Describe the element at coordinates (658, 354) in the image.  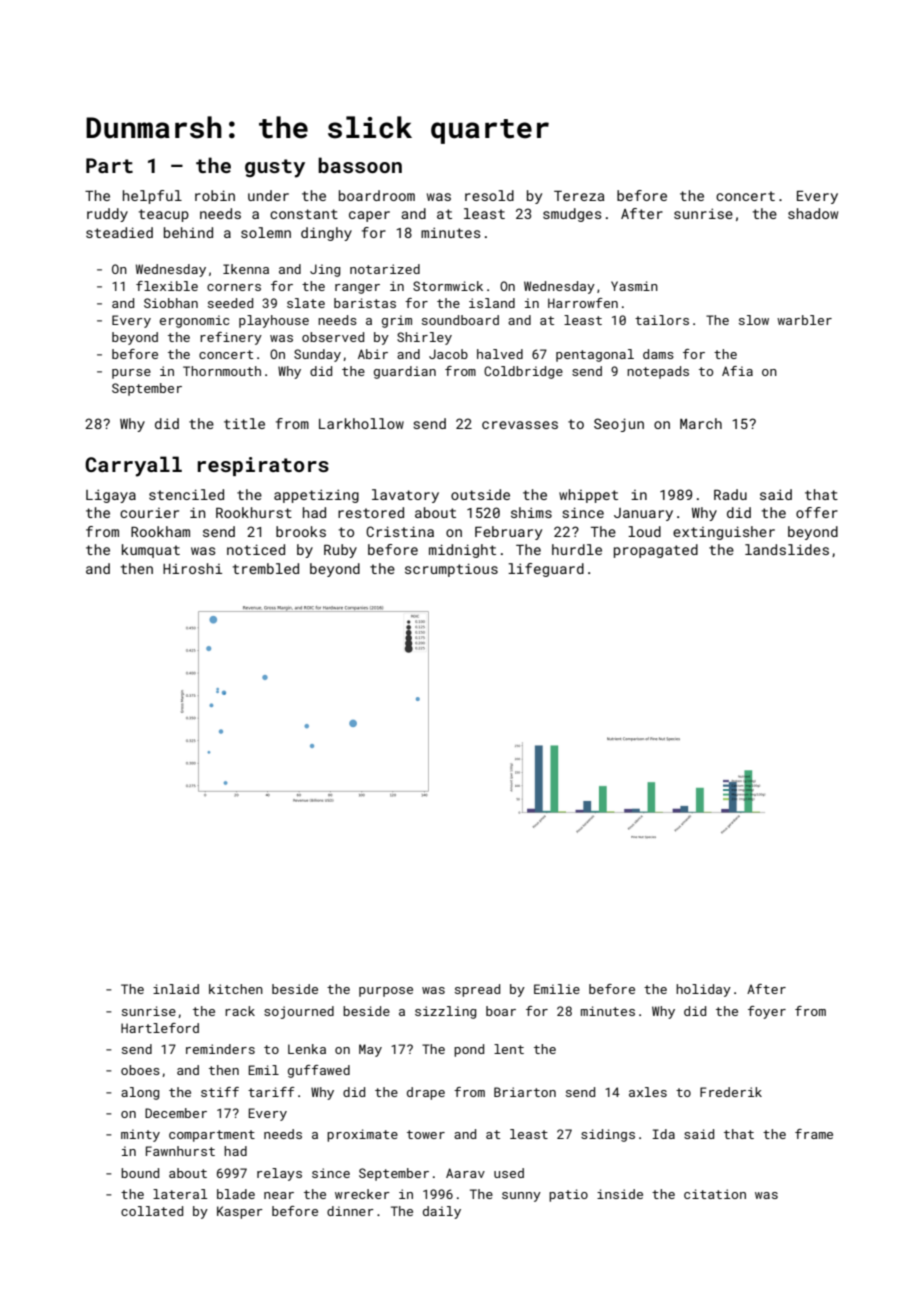
I see `dams` at that location.
